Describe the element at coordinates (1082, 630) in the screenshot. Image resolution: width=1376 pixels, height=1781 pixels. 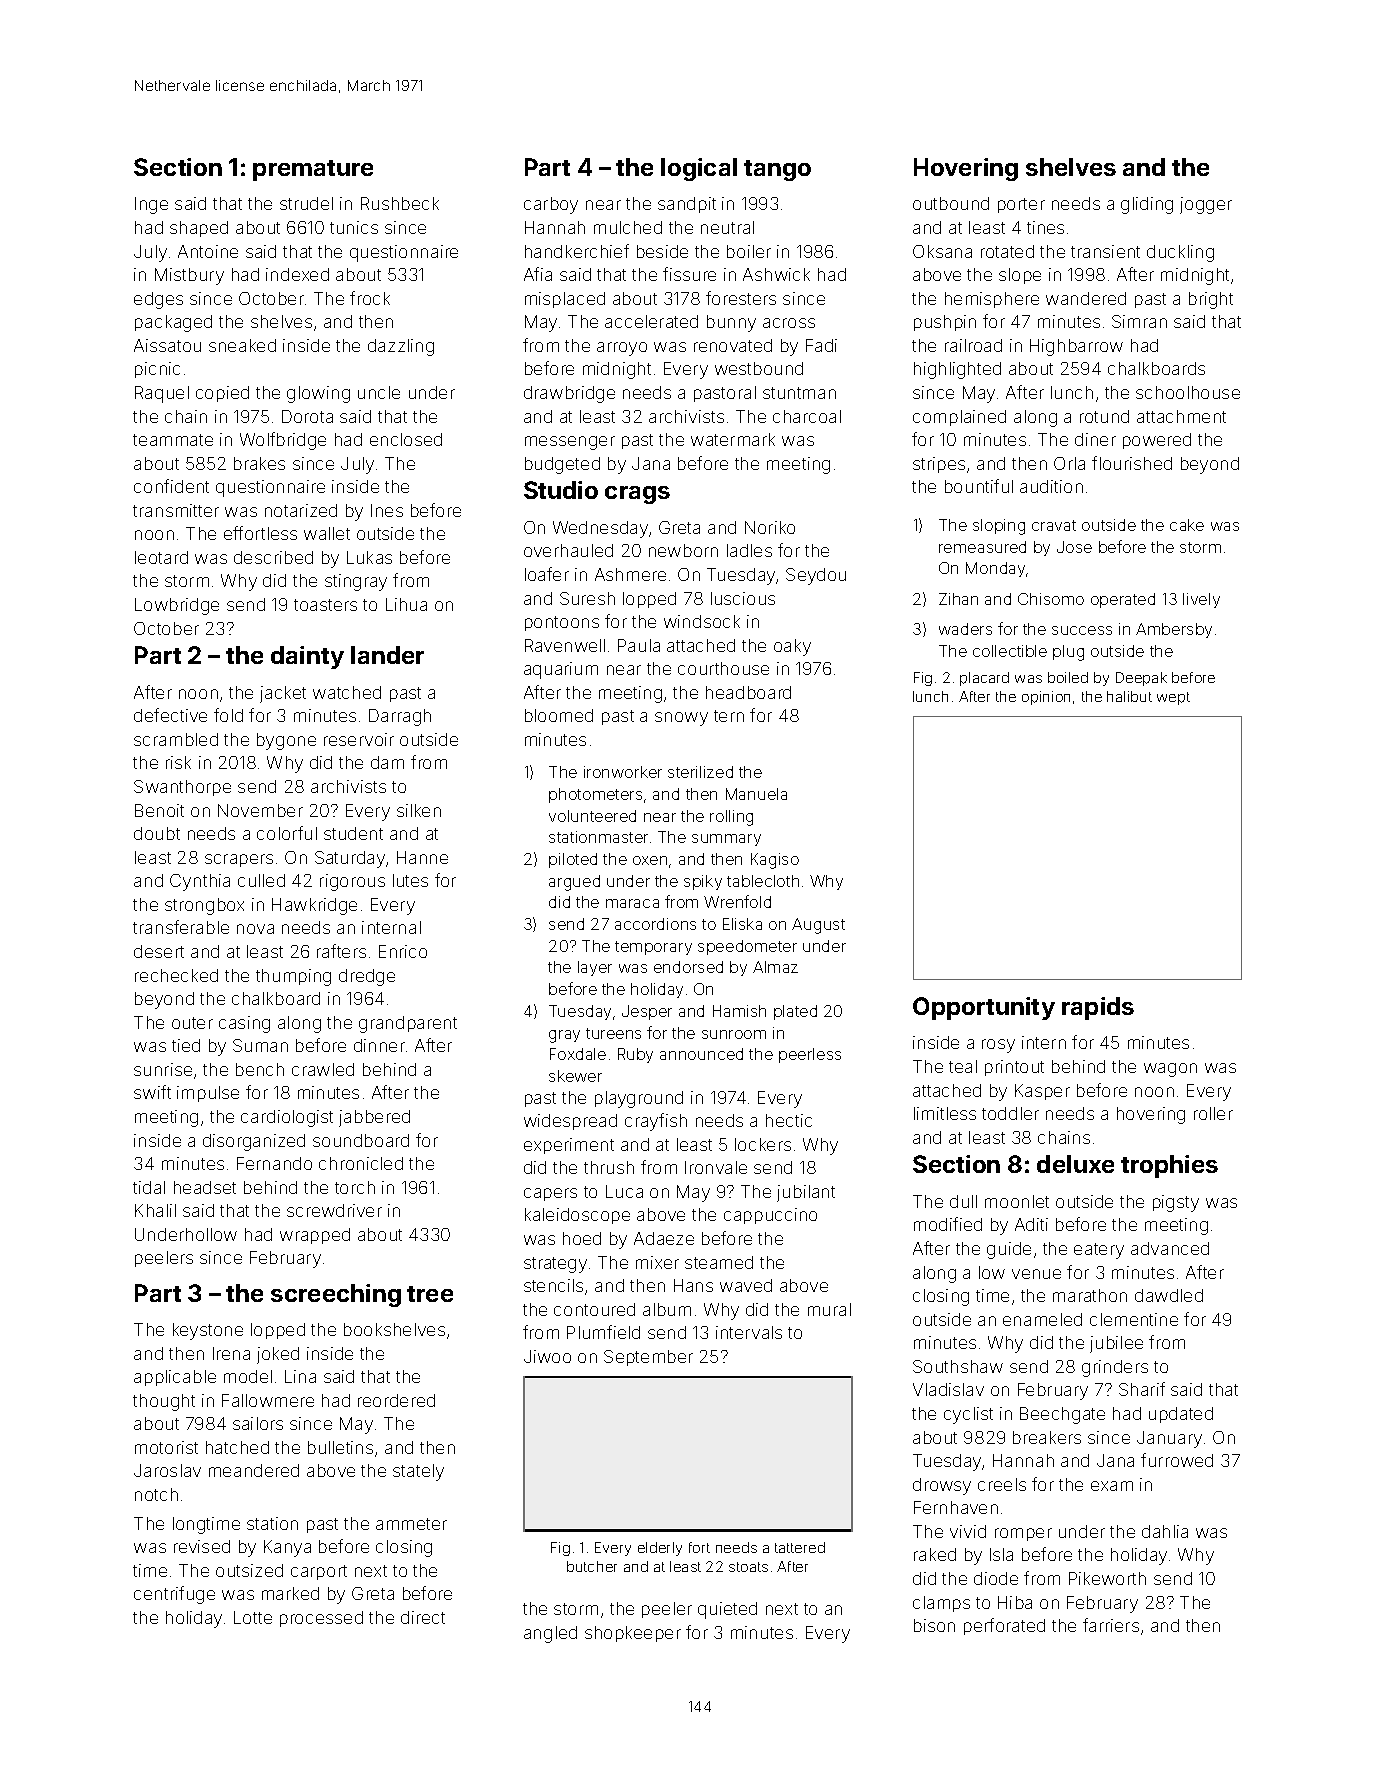
I see `success` at that location.
